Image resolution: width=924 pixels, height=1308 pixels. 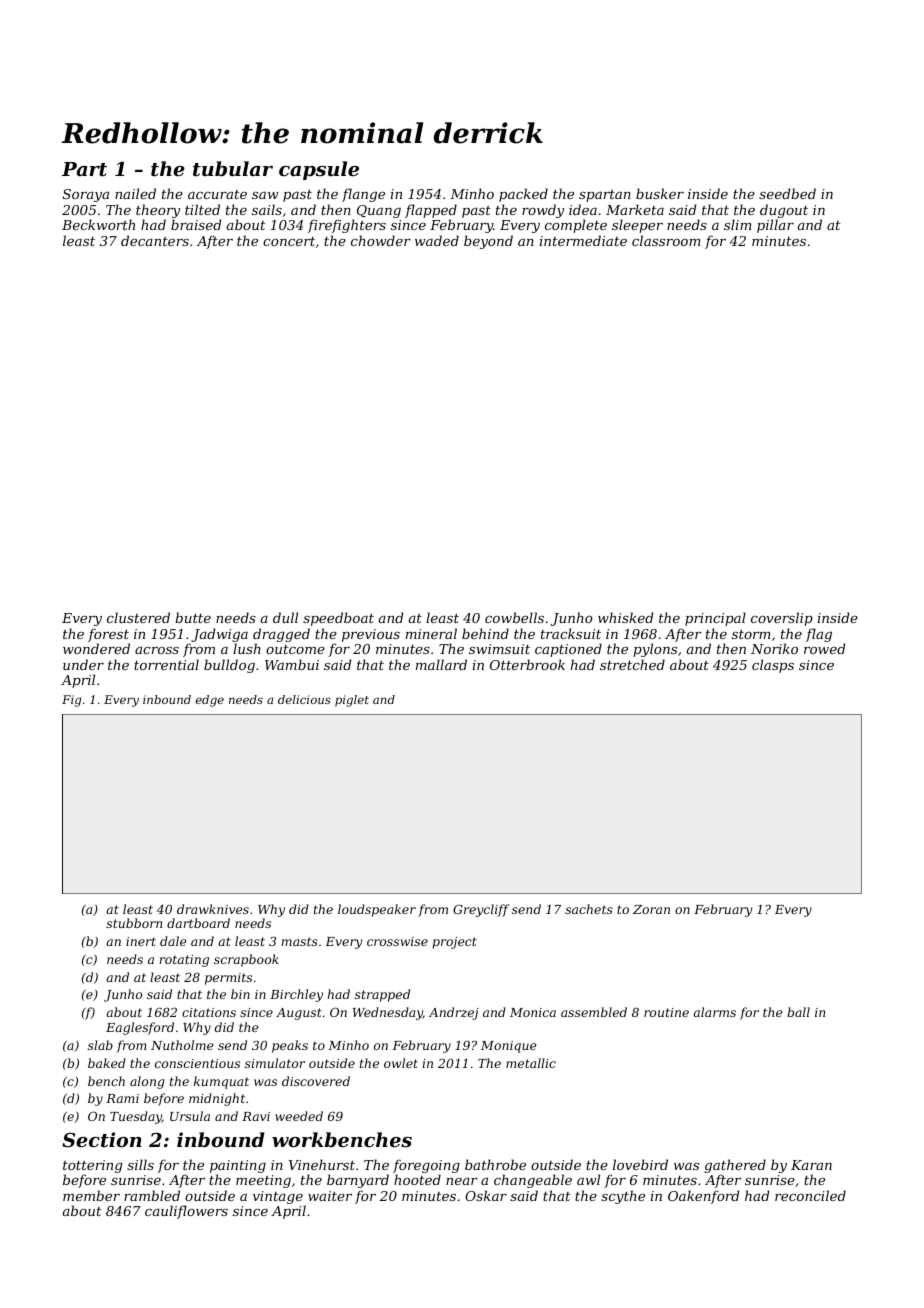 What do you see at coordinates (319, 170) in the image?
I see `capsule` at bounding box center [319, 170].
